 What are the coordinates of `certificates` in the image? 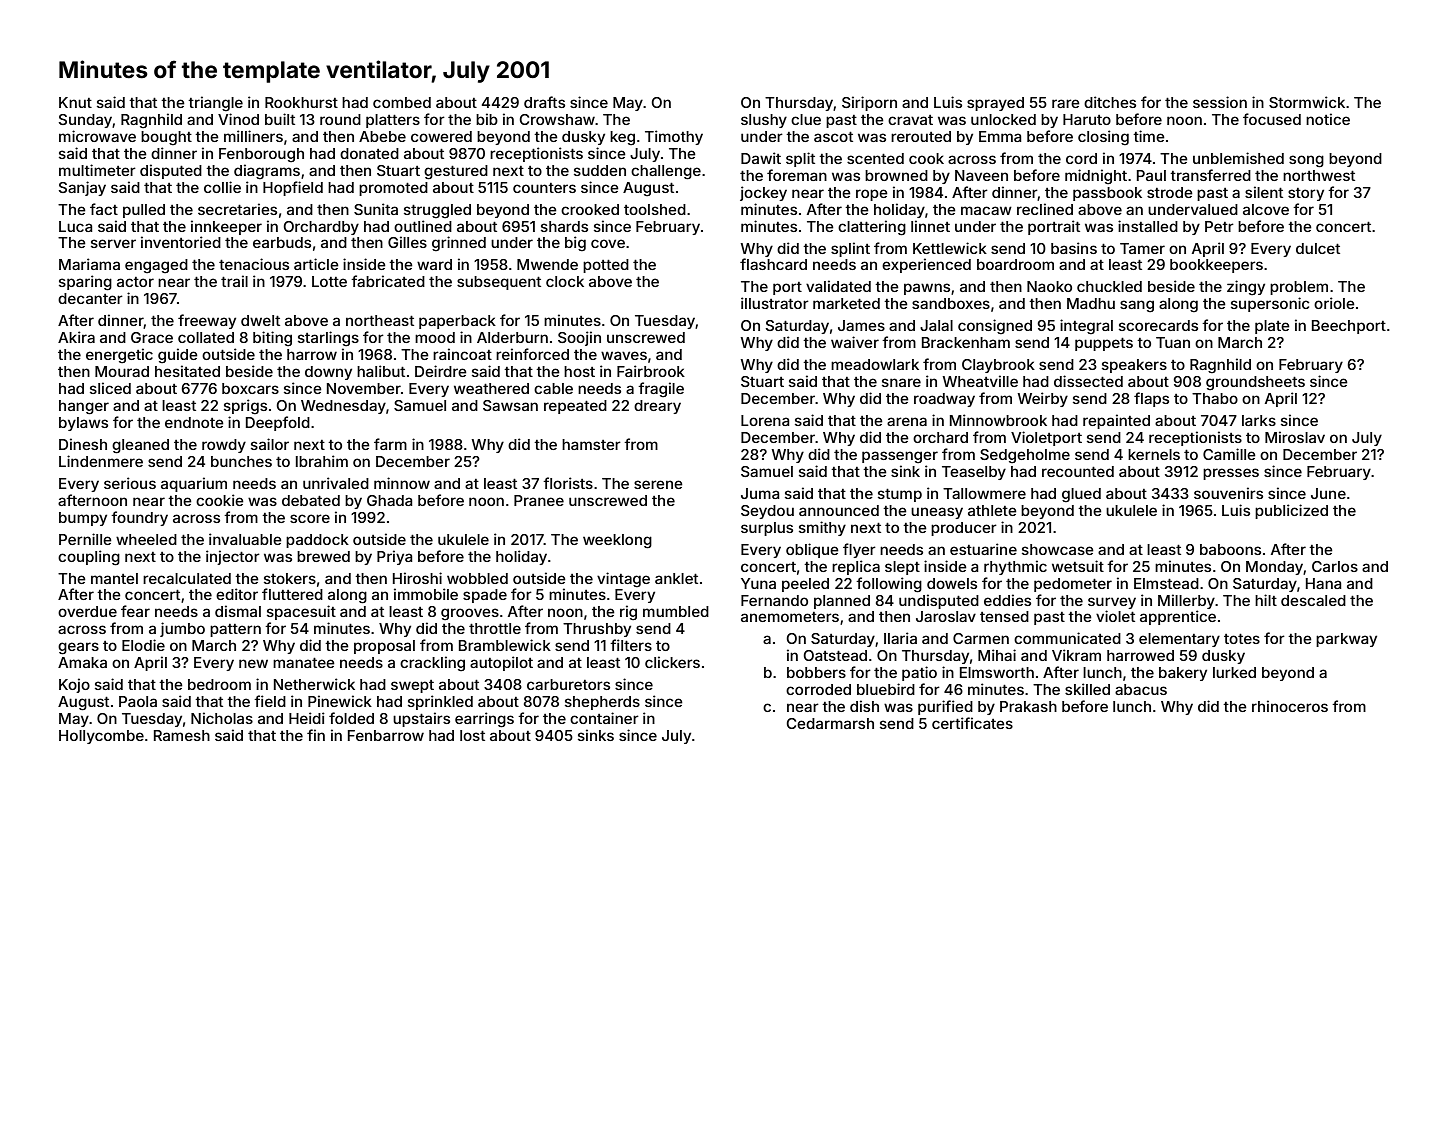 It's located at (972, 723).
